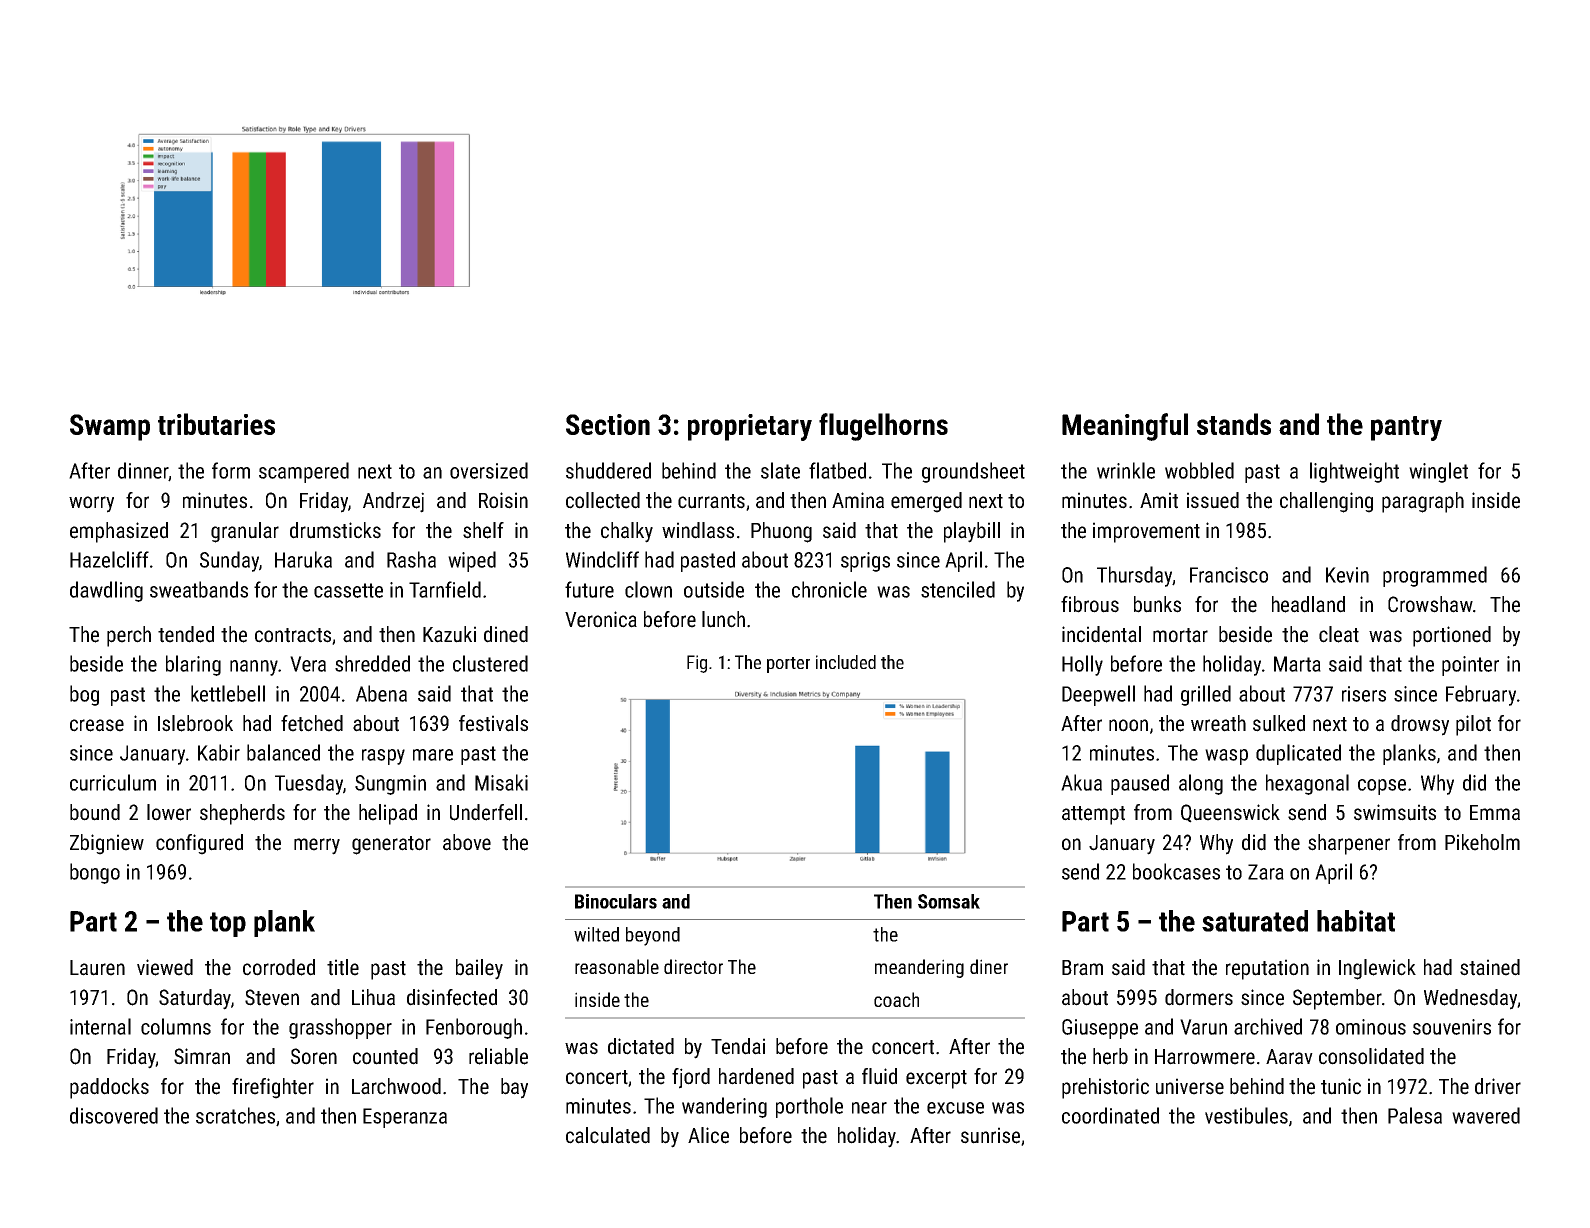 The image size is (1590, 1228). What do you see at coordinates (865, 562) in the document?
I see `sprigs` at bounding box center [865, 562].
